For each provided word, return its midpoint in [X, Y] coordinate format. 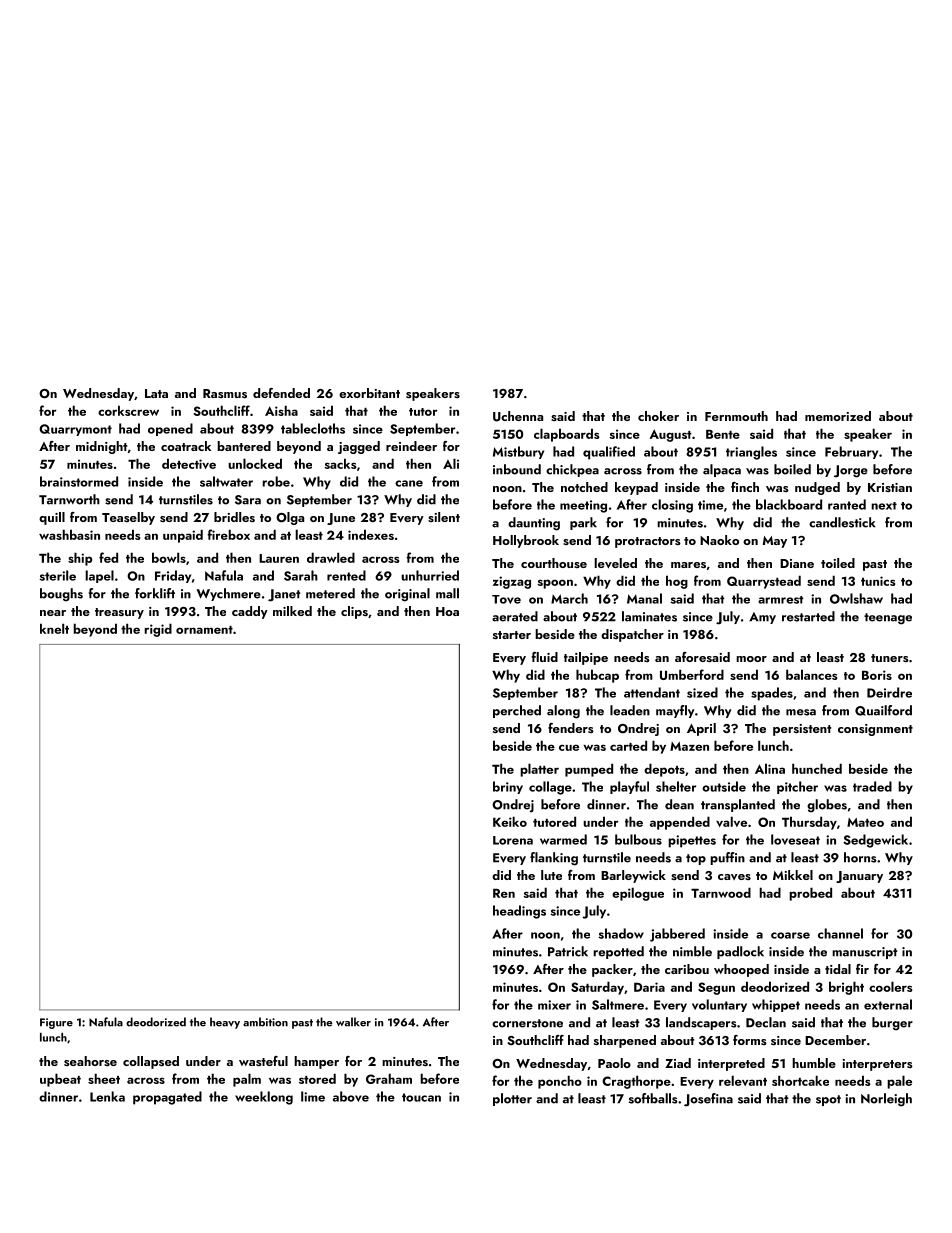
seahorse [90, 1061]
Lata [156, 393]
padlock [740, 952]
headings [519, 912]
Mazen [689, 746]
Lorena [513, 840]
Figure [56, 1023]
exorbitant [369, 393]
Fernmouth [736, 416]
